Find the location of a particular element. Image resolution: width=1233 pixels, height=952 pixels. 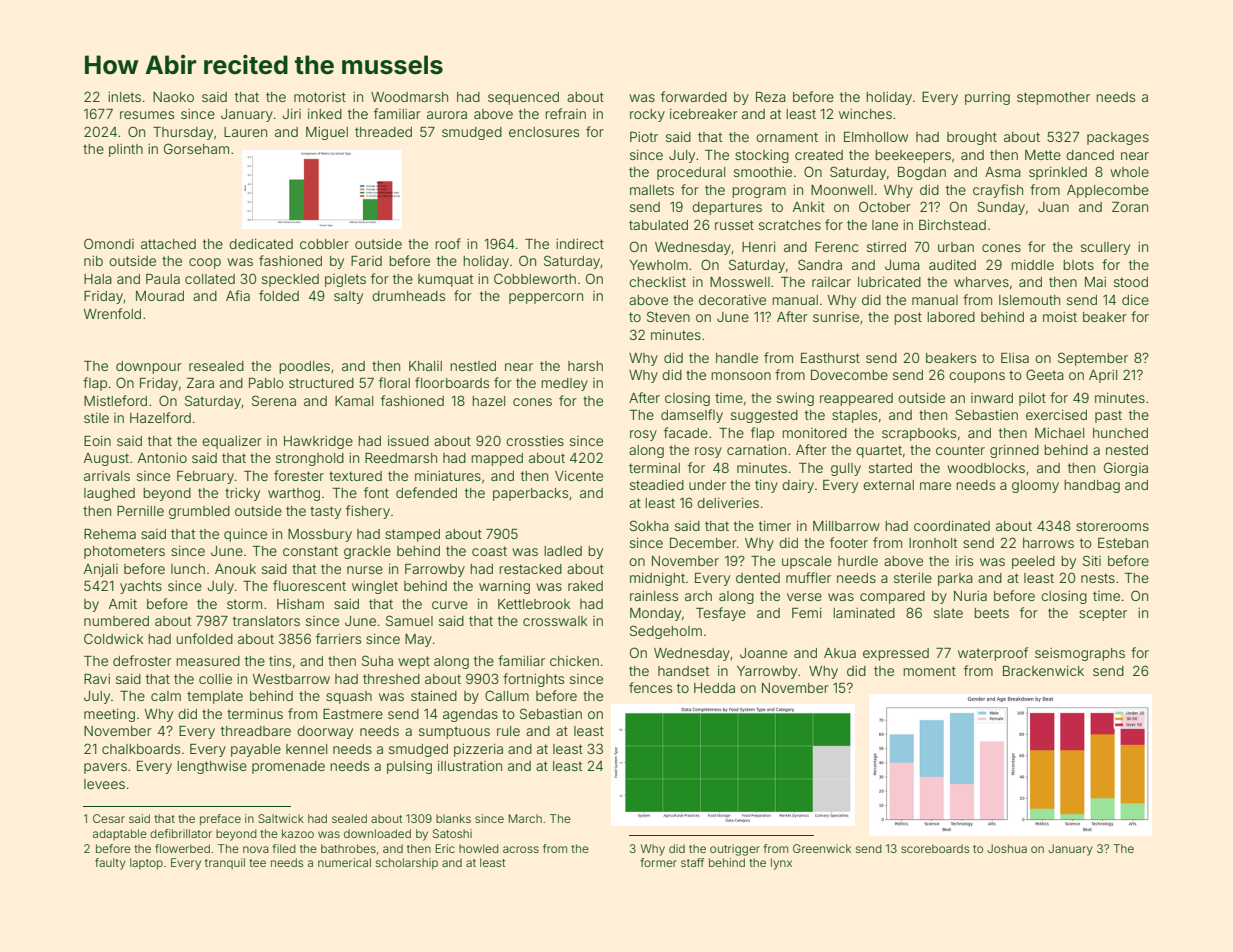

Joshua is located at coordinates (1007, 848).
